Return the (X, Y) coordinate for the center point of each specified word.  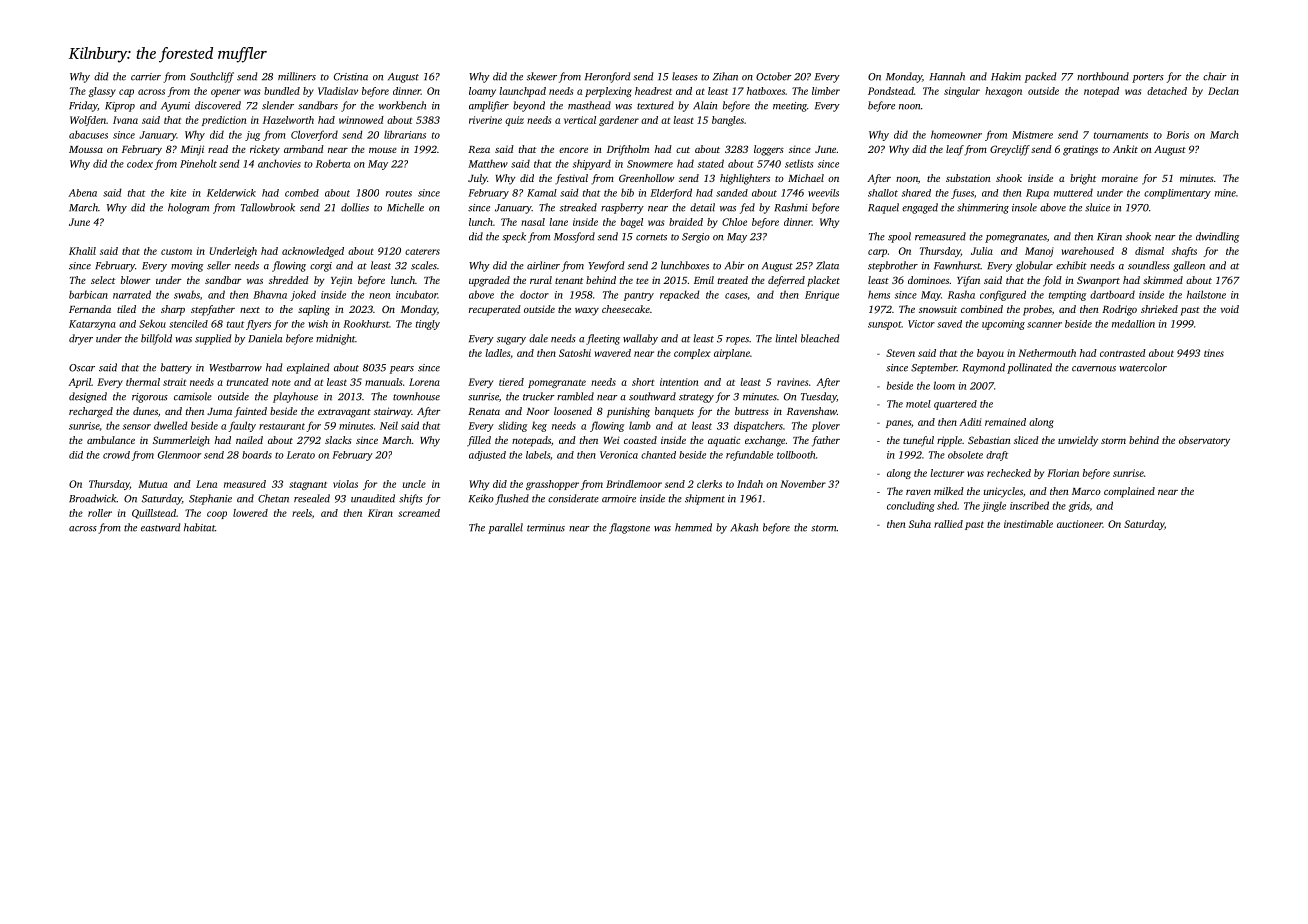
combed (302, 193)
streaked (578, 207)
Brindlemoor (634, 484)
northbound (1103, 76)
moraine (1120, 178)
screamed (419, 513)
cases (736, 296)
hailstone (1206, 294)
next (250, 310)
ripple (949, 441)
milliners (297, 76)
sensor (137, 427)
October (774, 76)
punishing (628, 412)
